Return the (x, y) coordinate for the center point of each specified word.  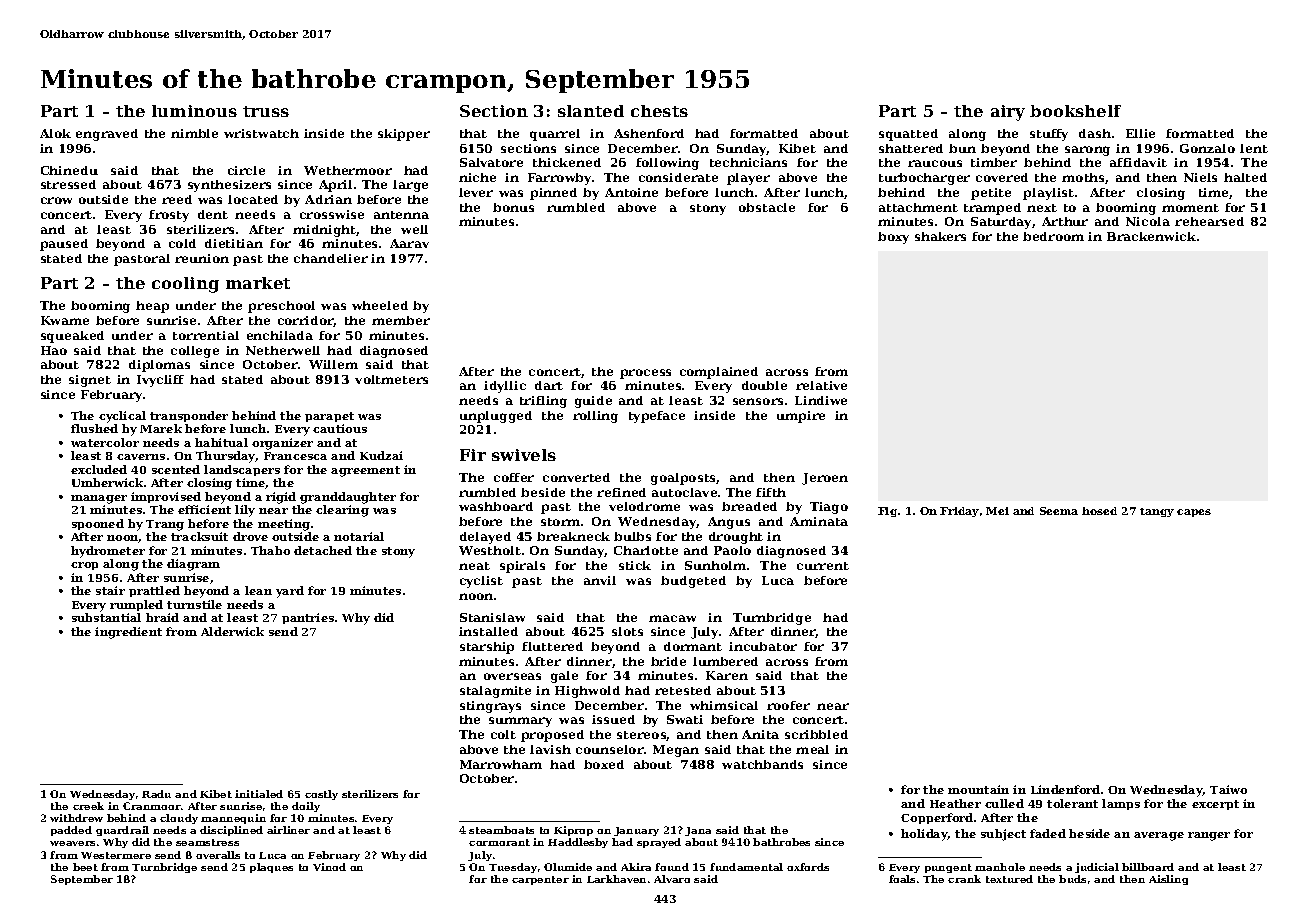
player (748, 179)
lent (1254, 148)
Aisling (1168, 880)
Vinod (329, 867)
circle (246, 170)
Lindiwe (821, 400)
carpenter (540, 880)
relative (821, 385)
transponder (189, 416)
